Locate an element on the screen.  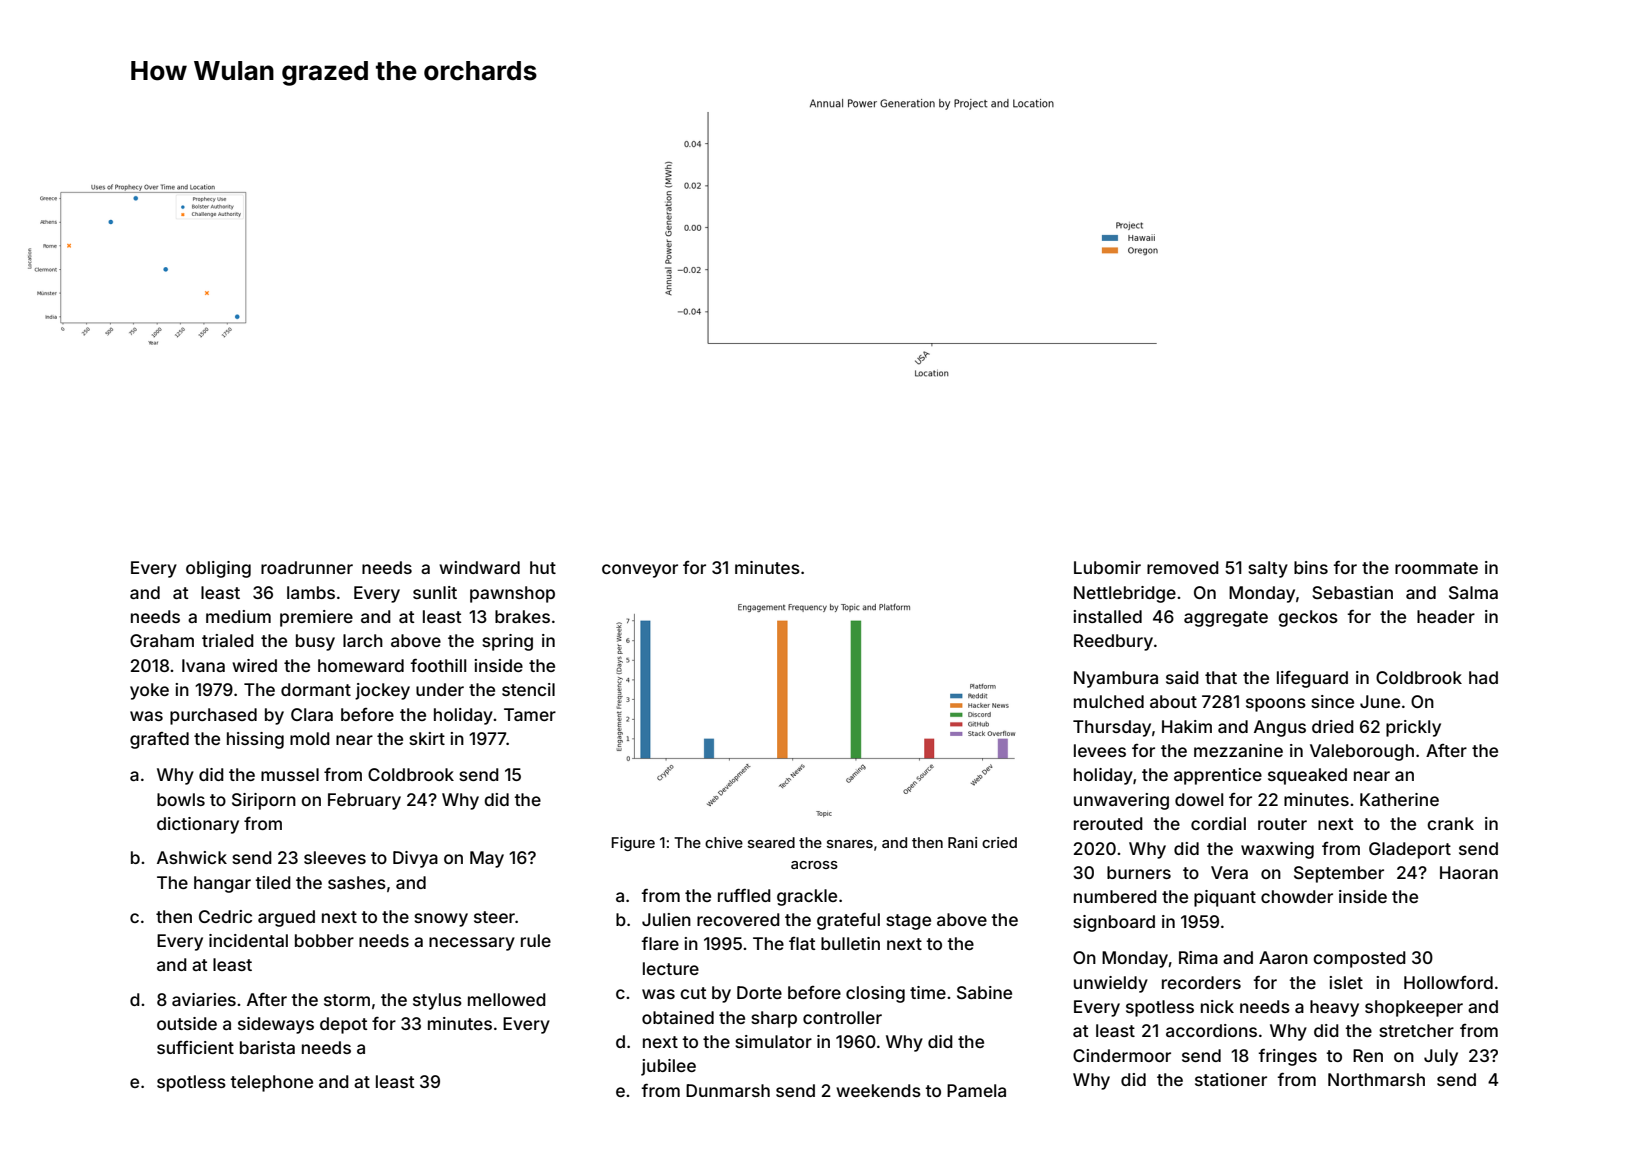
Nyambura is located at coordinates (1116, 679).
